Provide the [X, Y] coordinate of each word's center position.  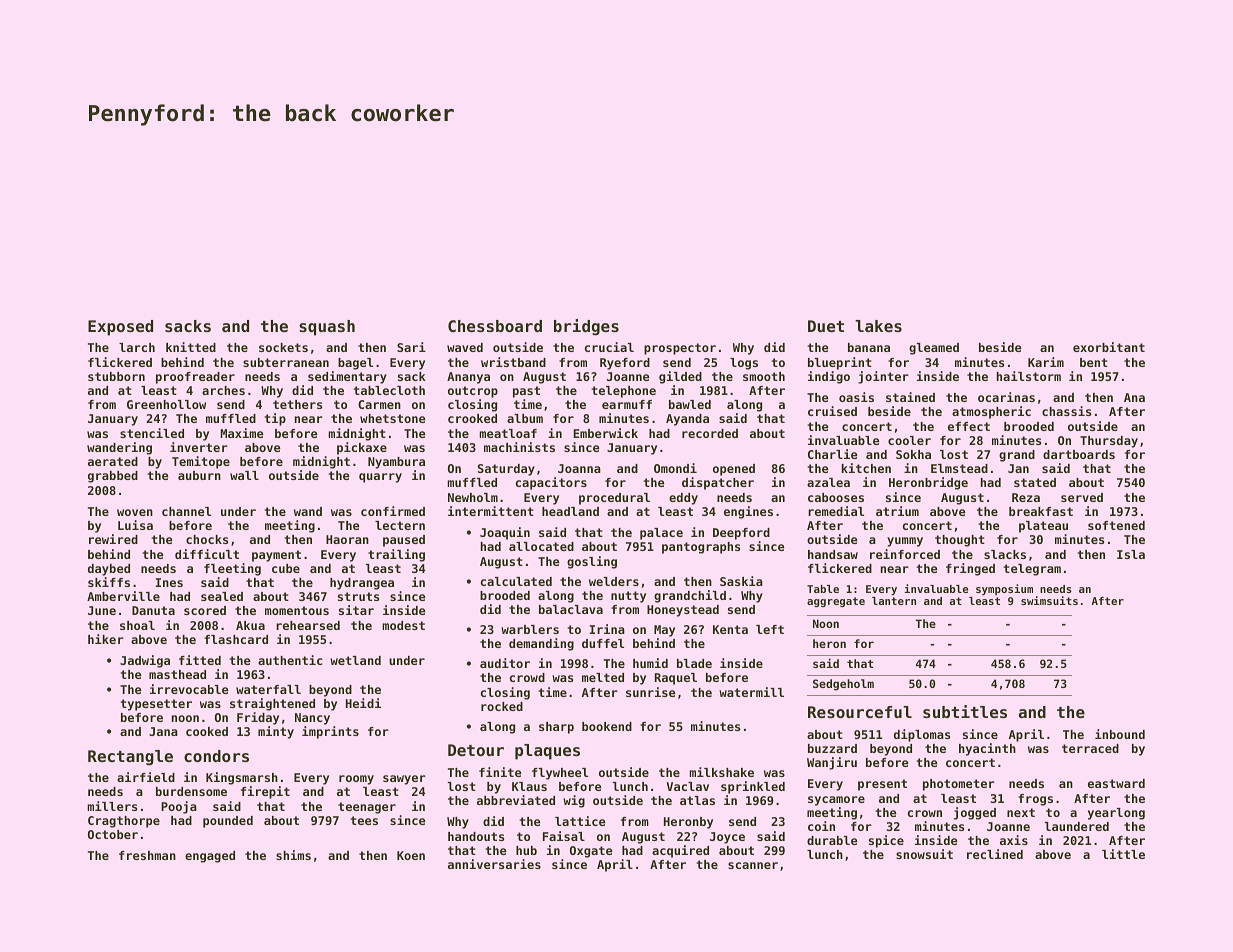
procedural [614, 499]
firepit [265, 792]
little [1123, 854]
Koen [411, 855]
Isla [1131, 554]
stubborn [116, 376]
